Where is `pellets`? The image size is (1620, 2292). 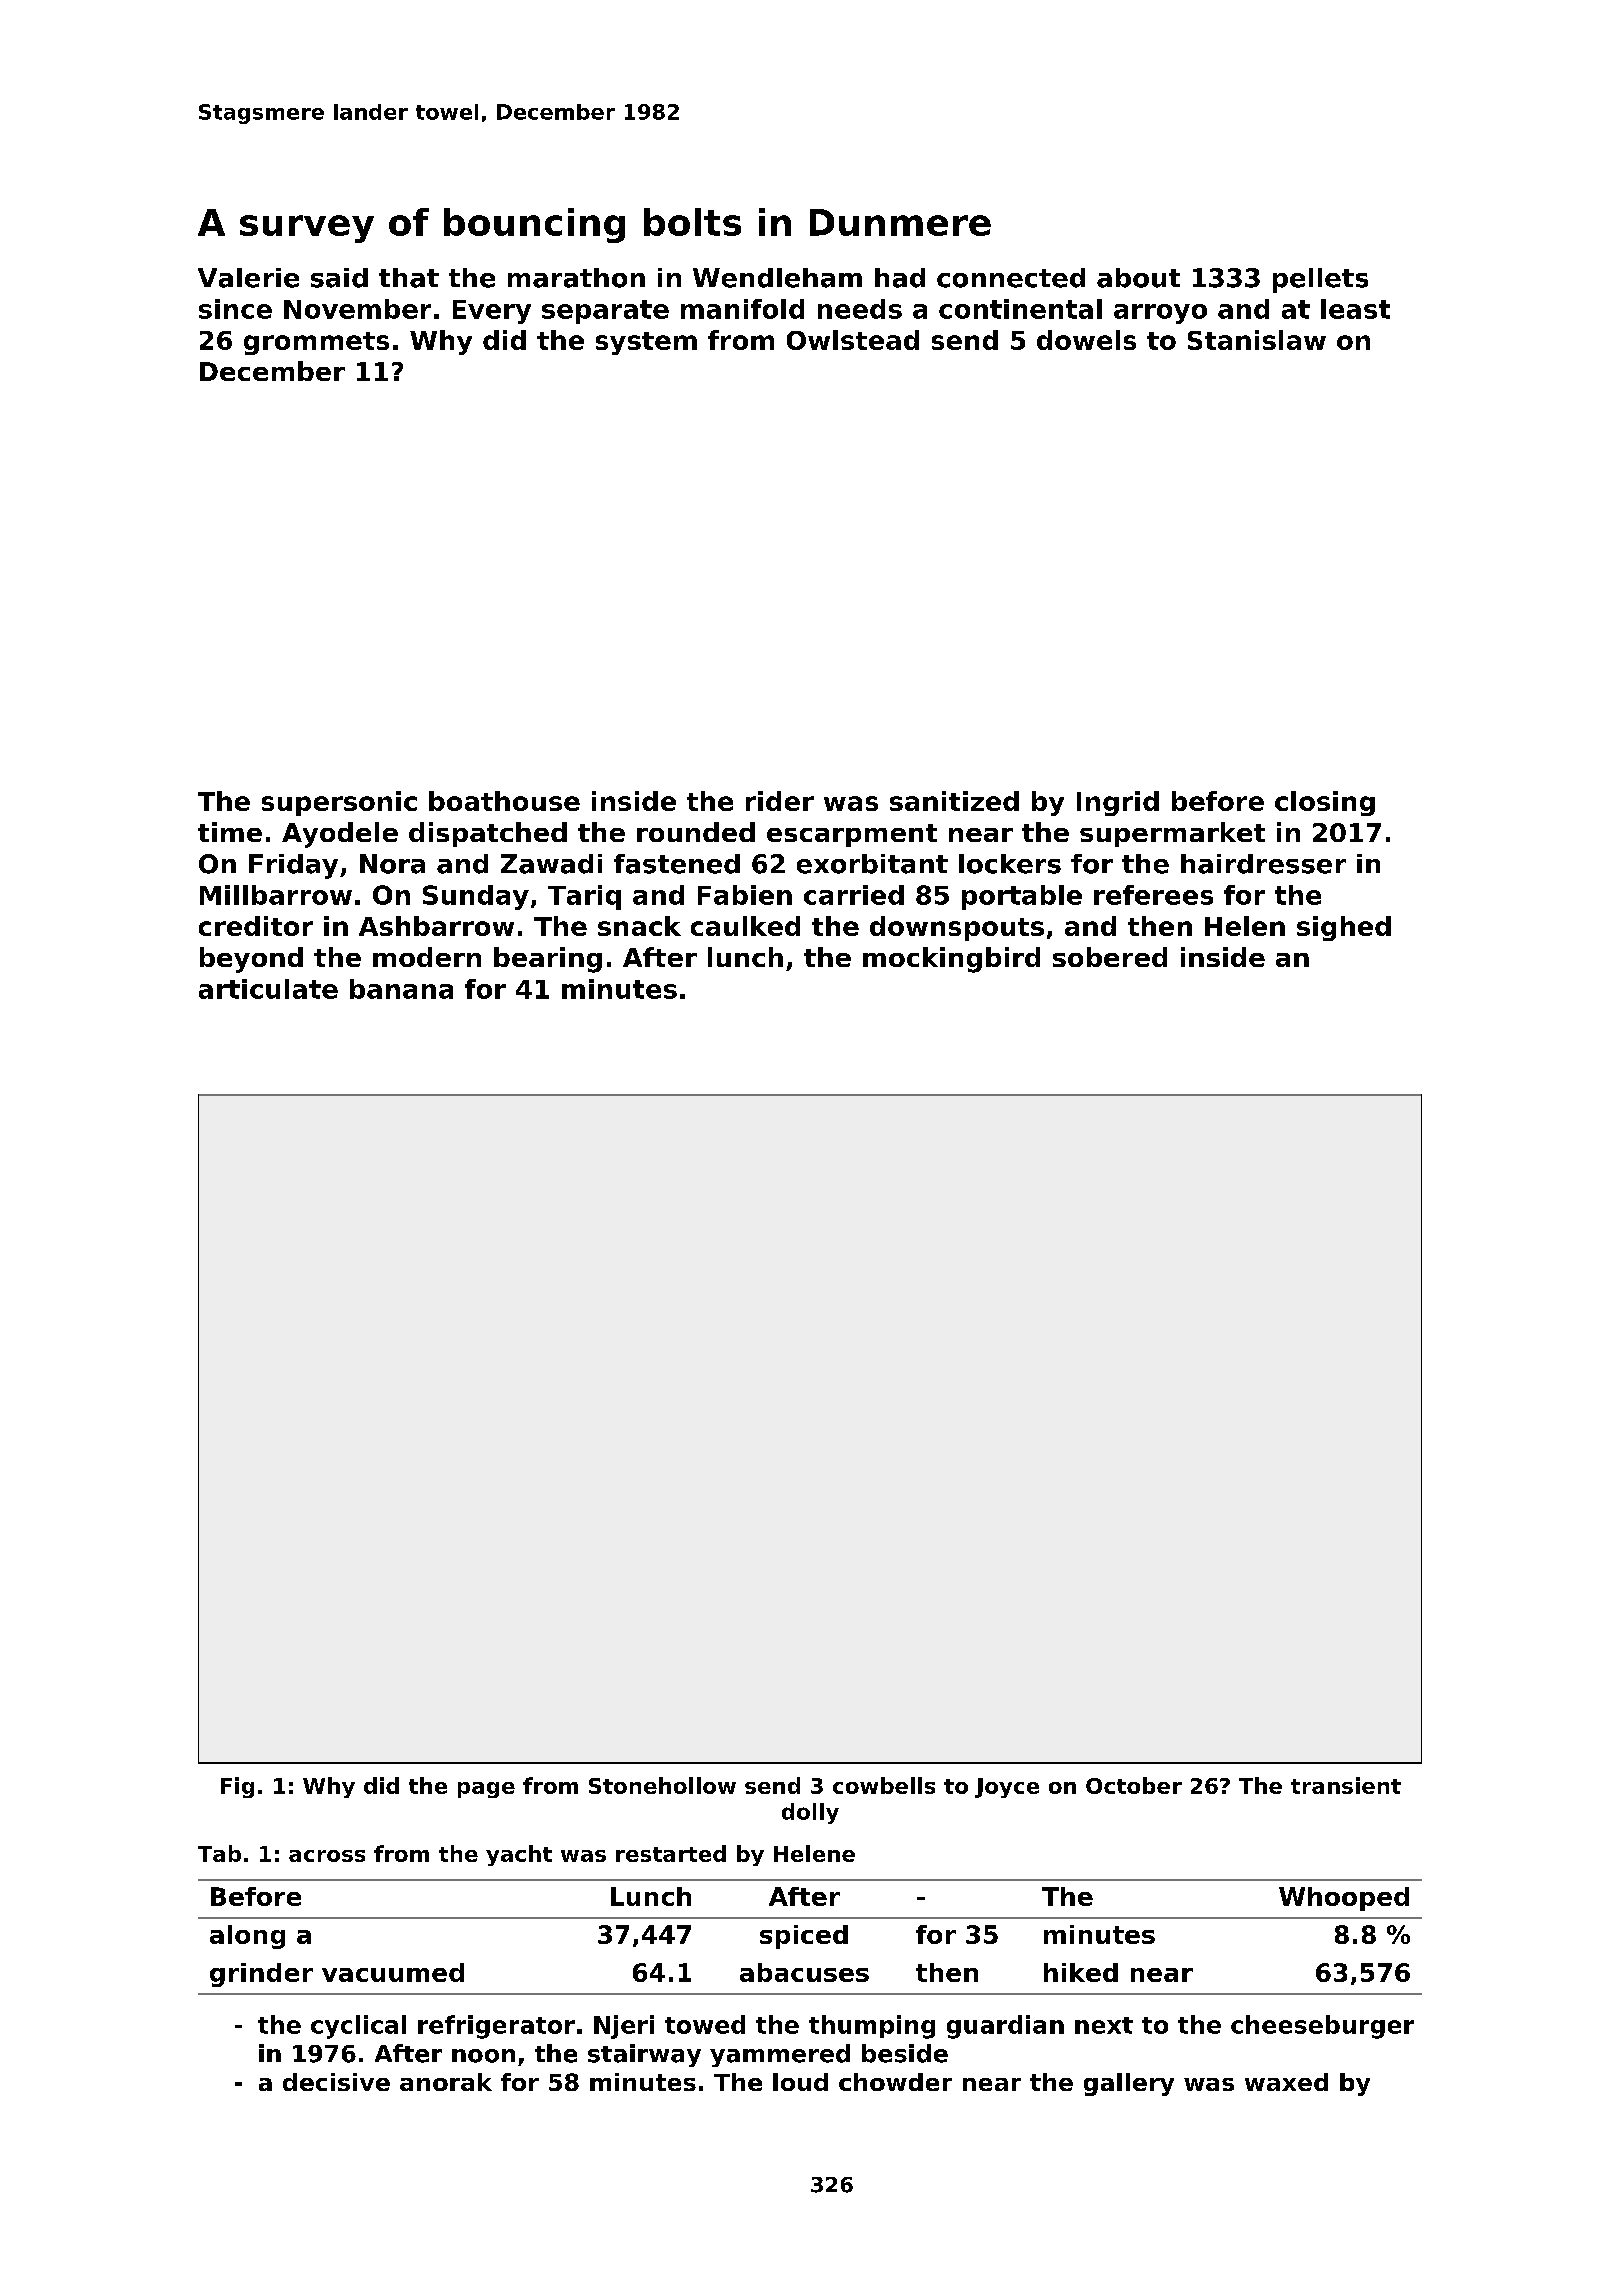 pellets is located at coordinates (1320, 280).
